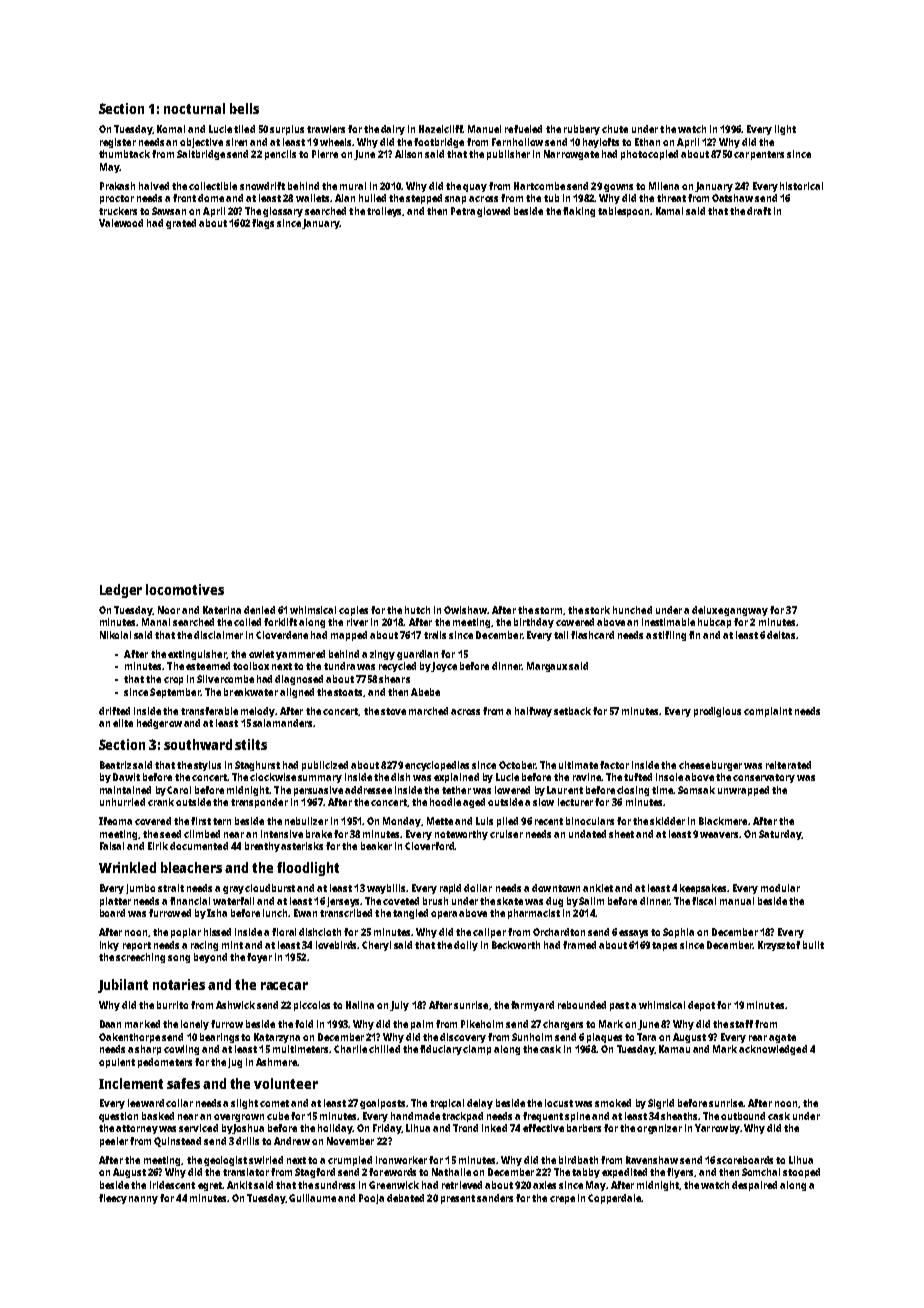 This screenshot has width=924, height=1308. I want to click on Nikolai, so click(115, 635).
